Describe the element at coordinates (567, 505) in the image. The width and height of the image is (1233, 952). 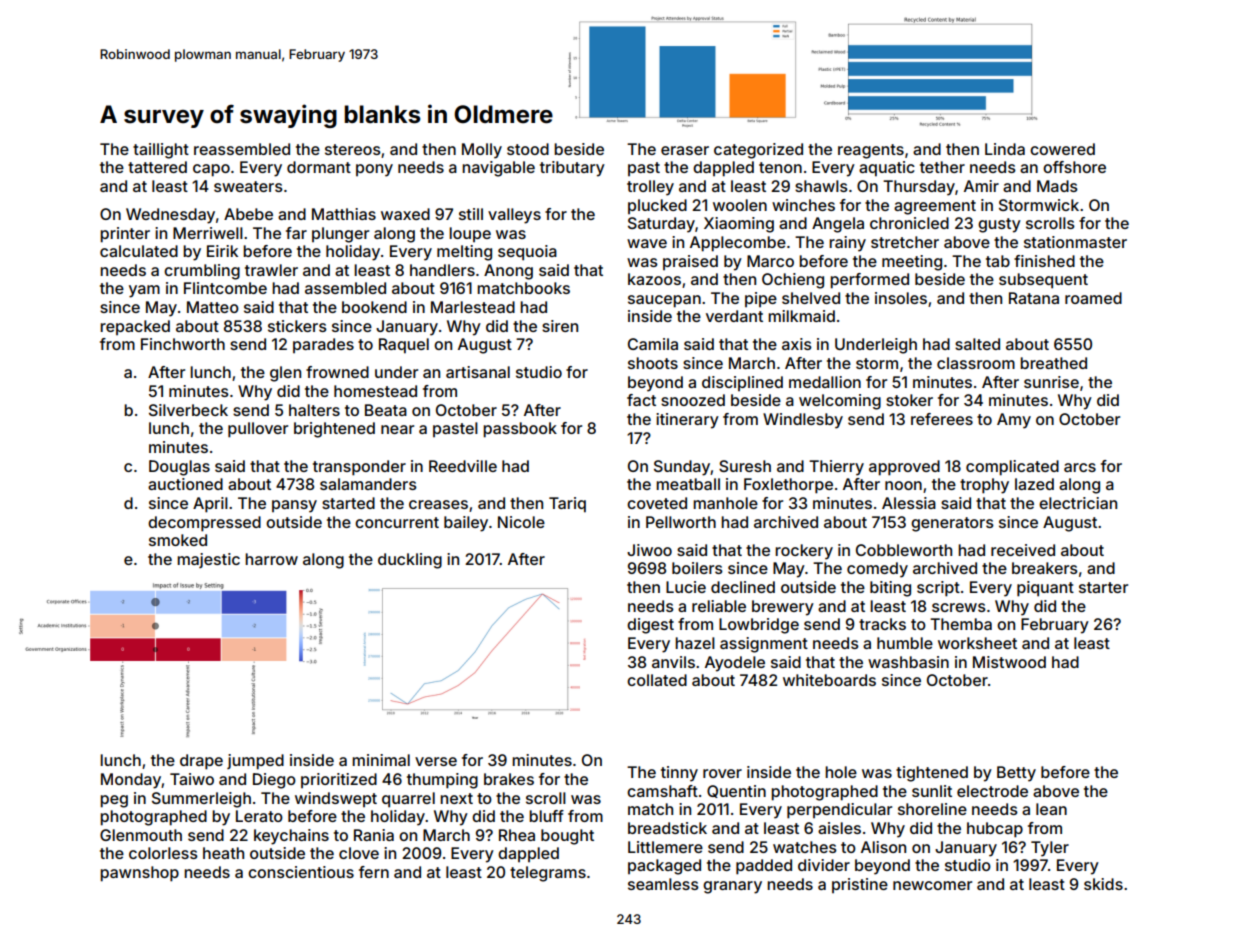
I see `Tariq` at that location.
